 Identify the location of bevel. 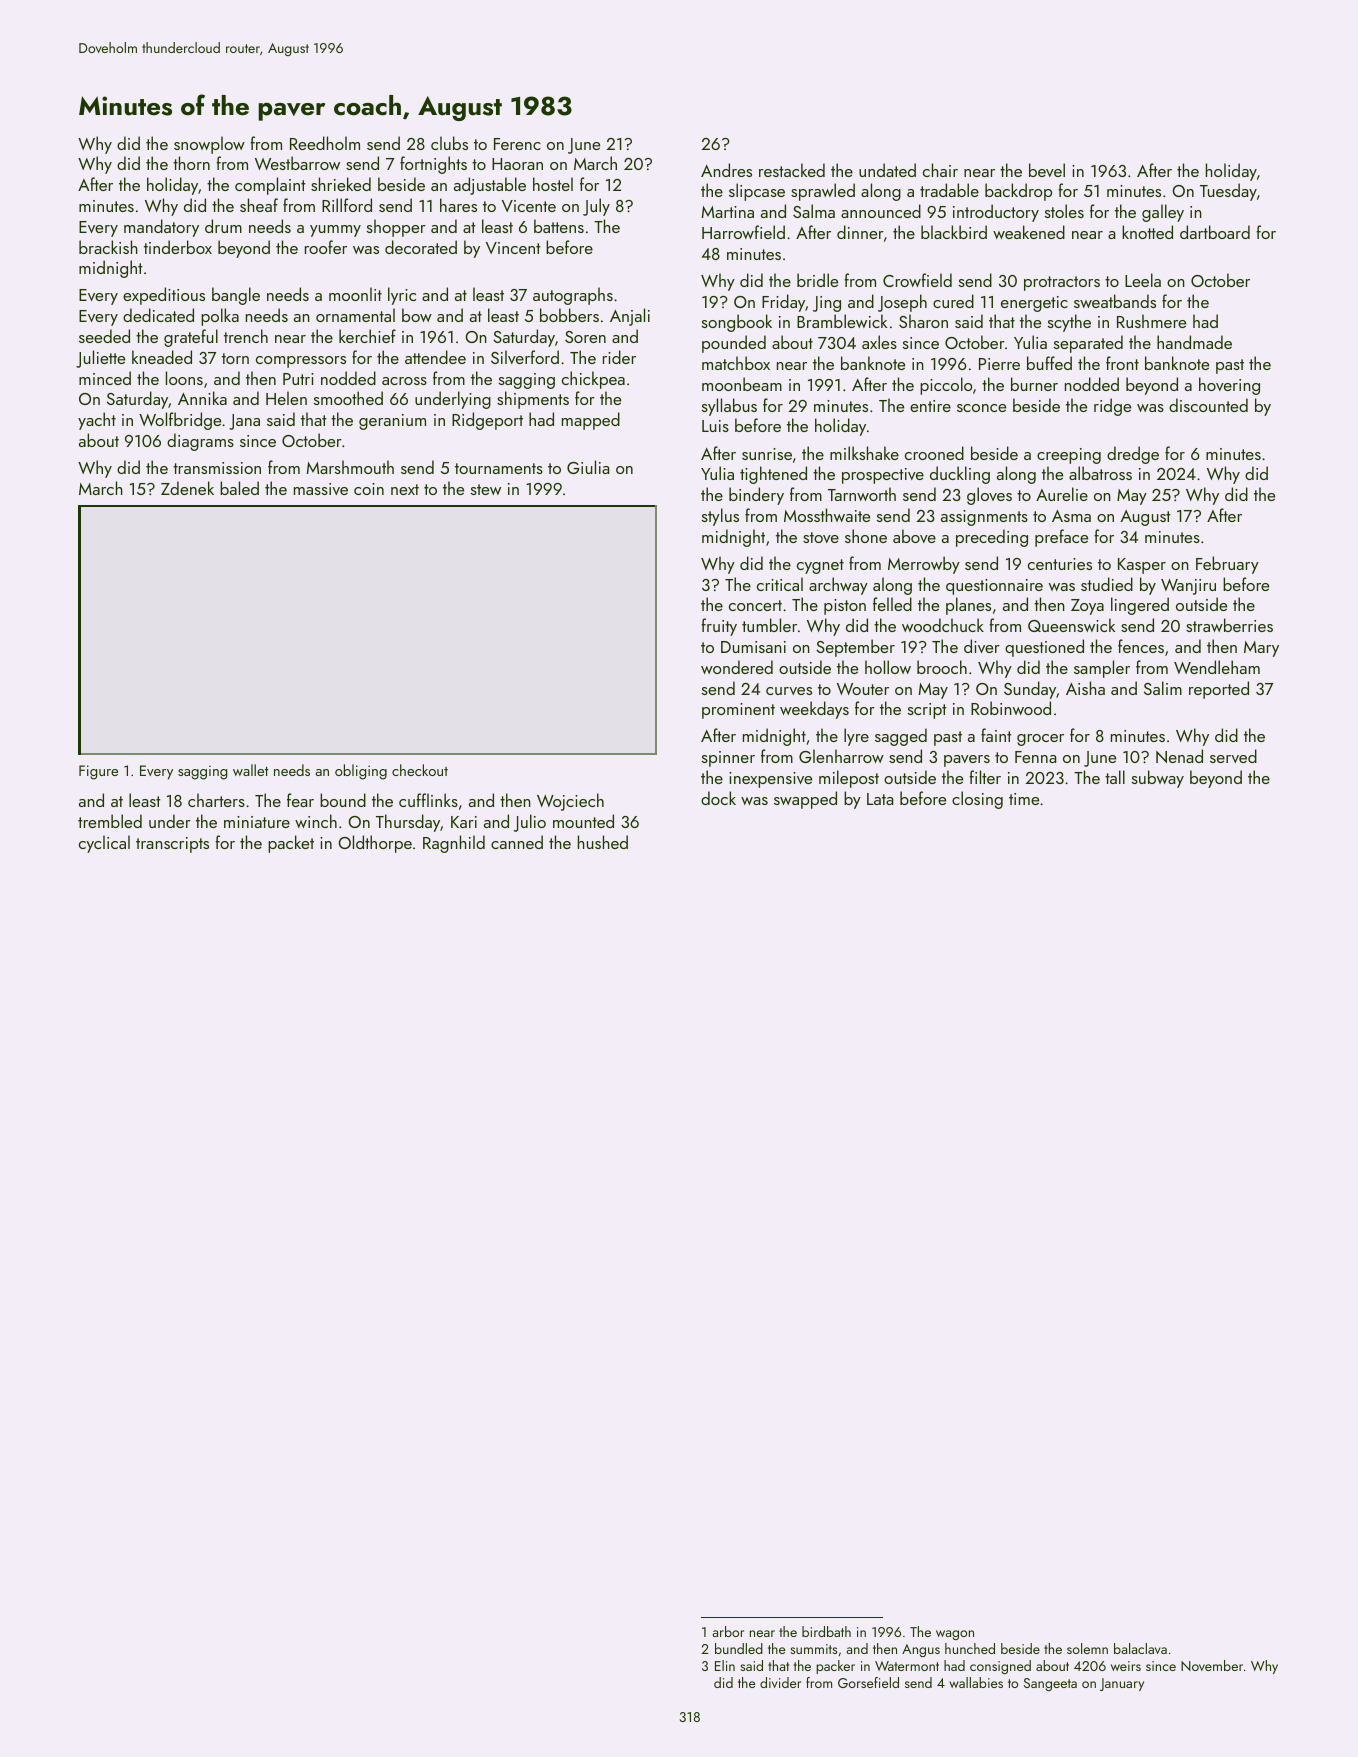
(1047, 170).
